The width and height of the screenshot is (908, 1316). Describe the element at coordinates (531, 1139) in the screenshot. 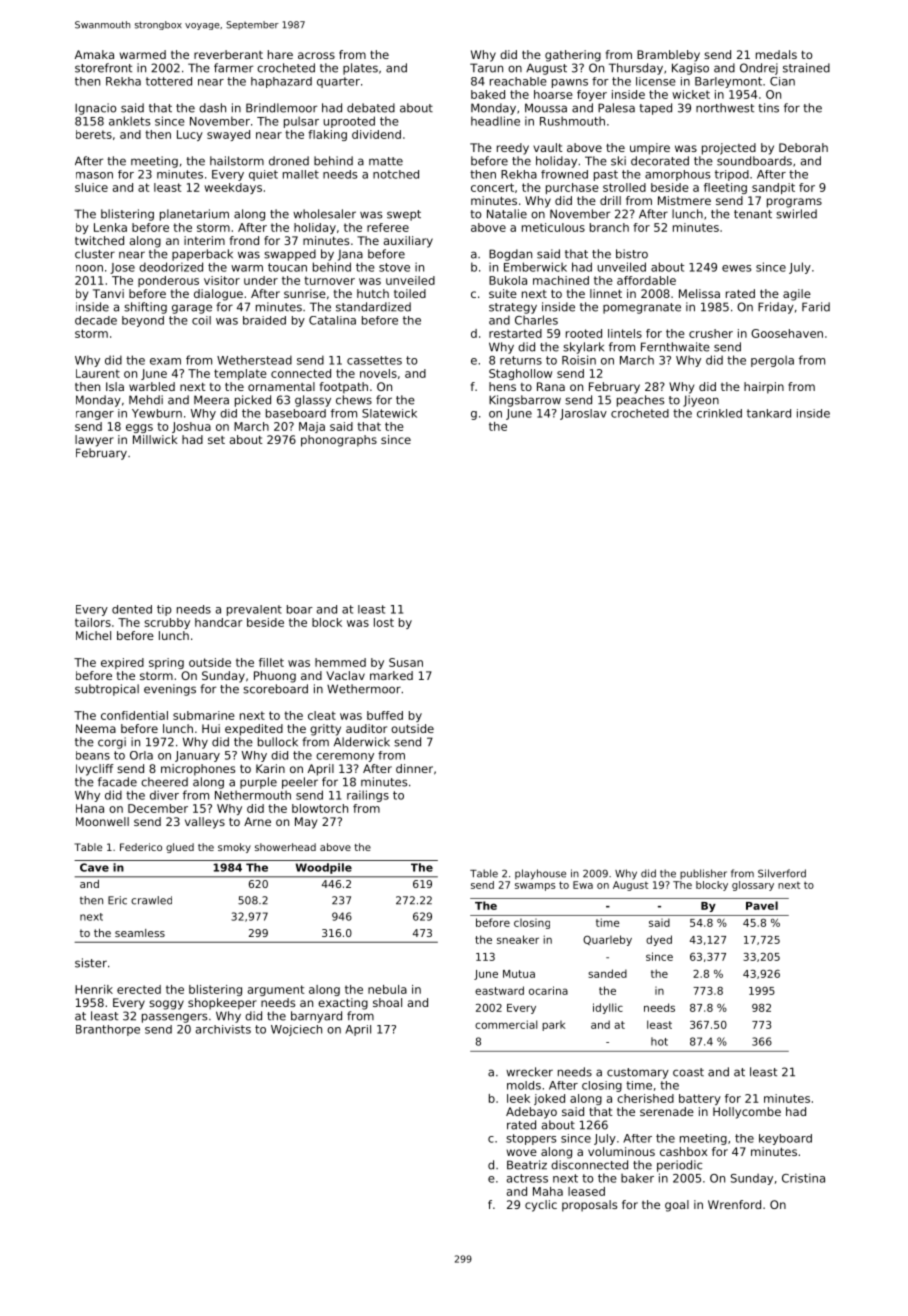

I see `stoppers` at that location.
